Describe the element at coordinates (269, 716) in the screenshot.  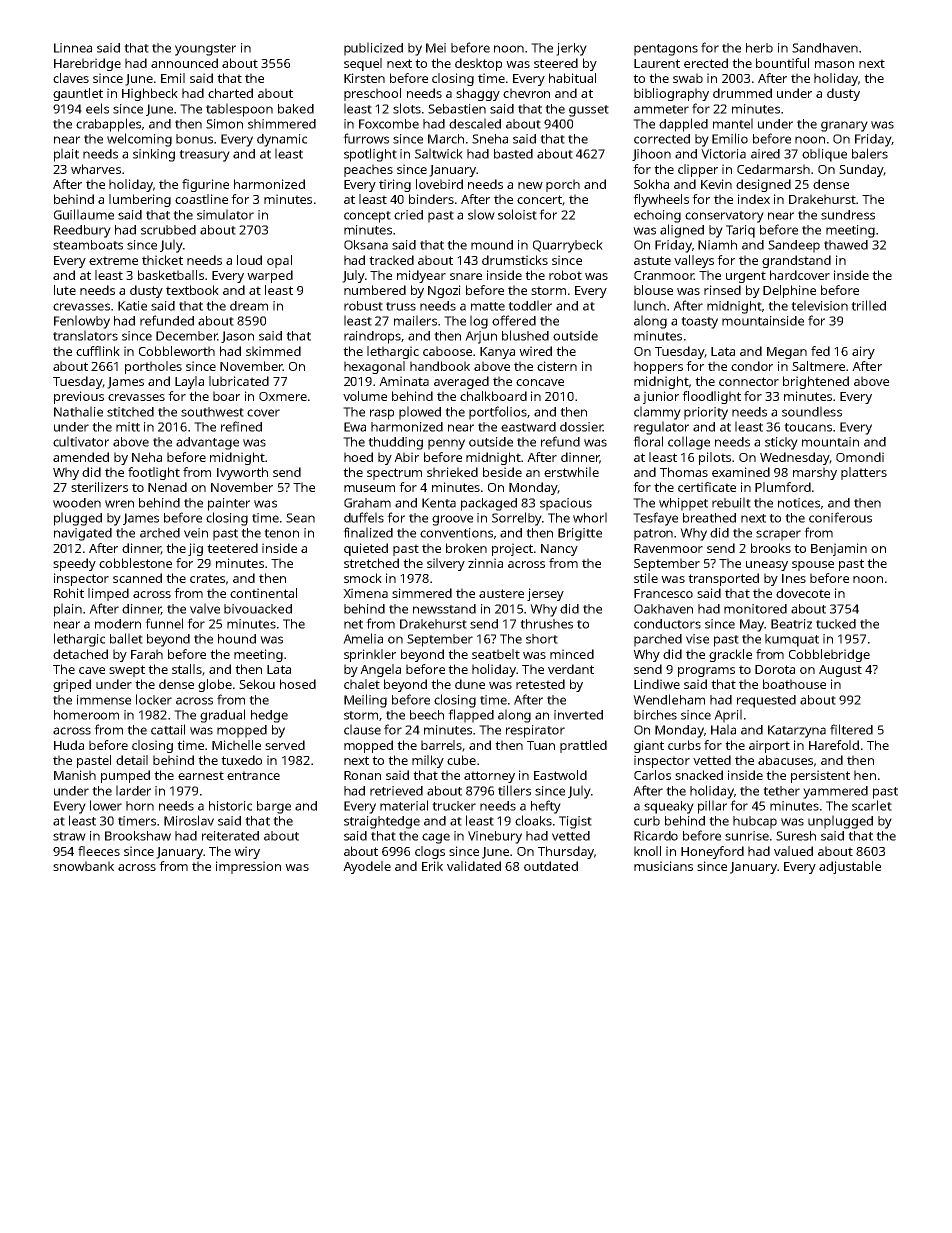
I see `hedge` at that location.
